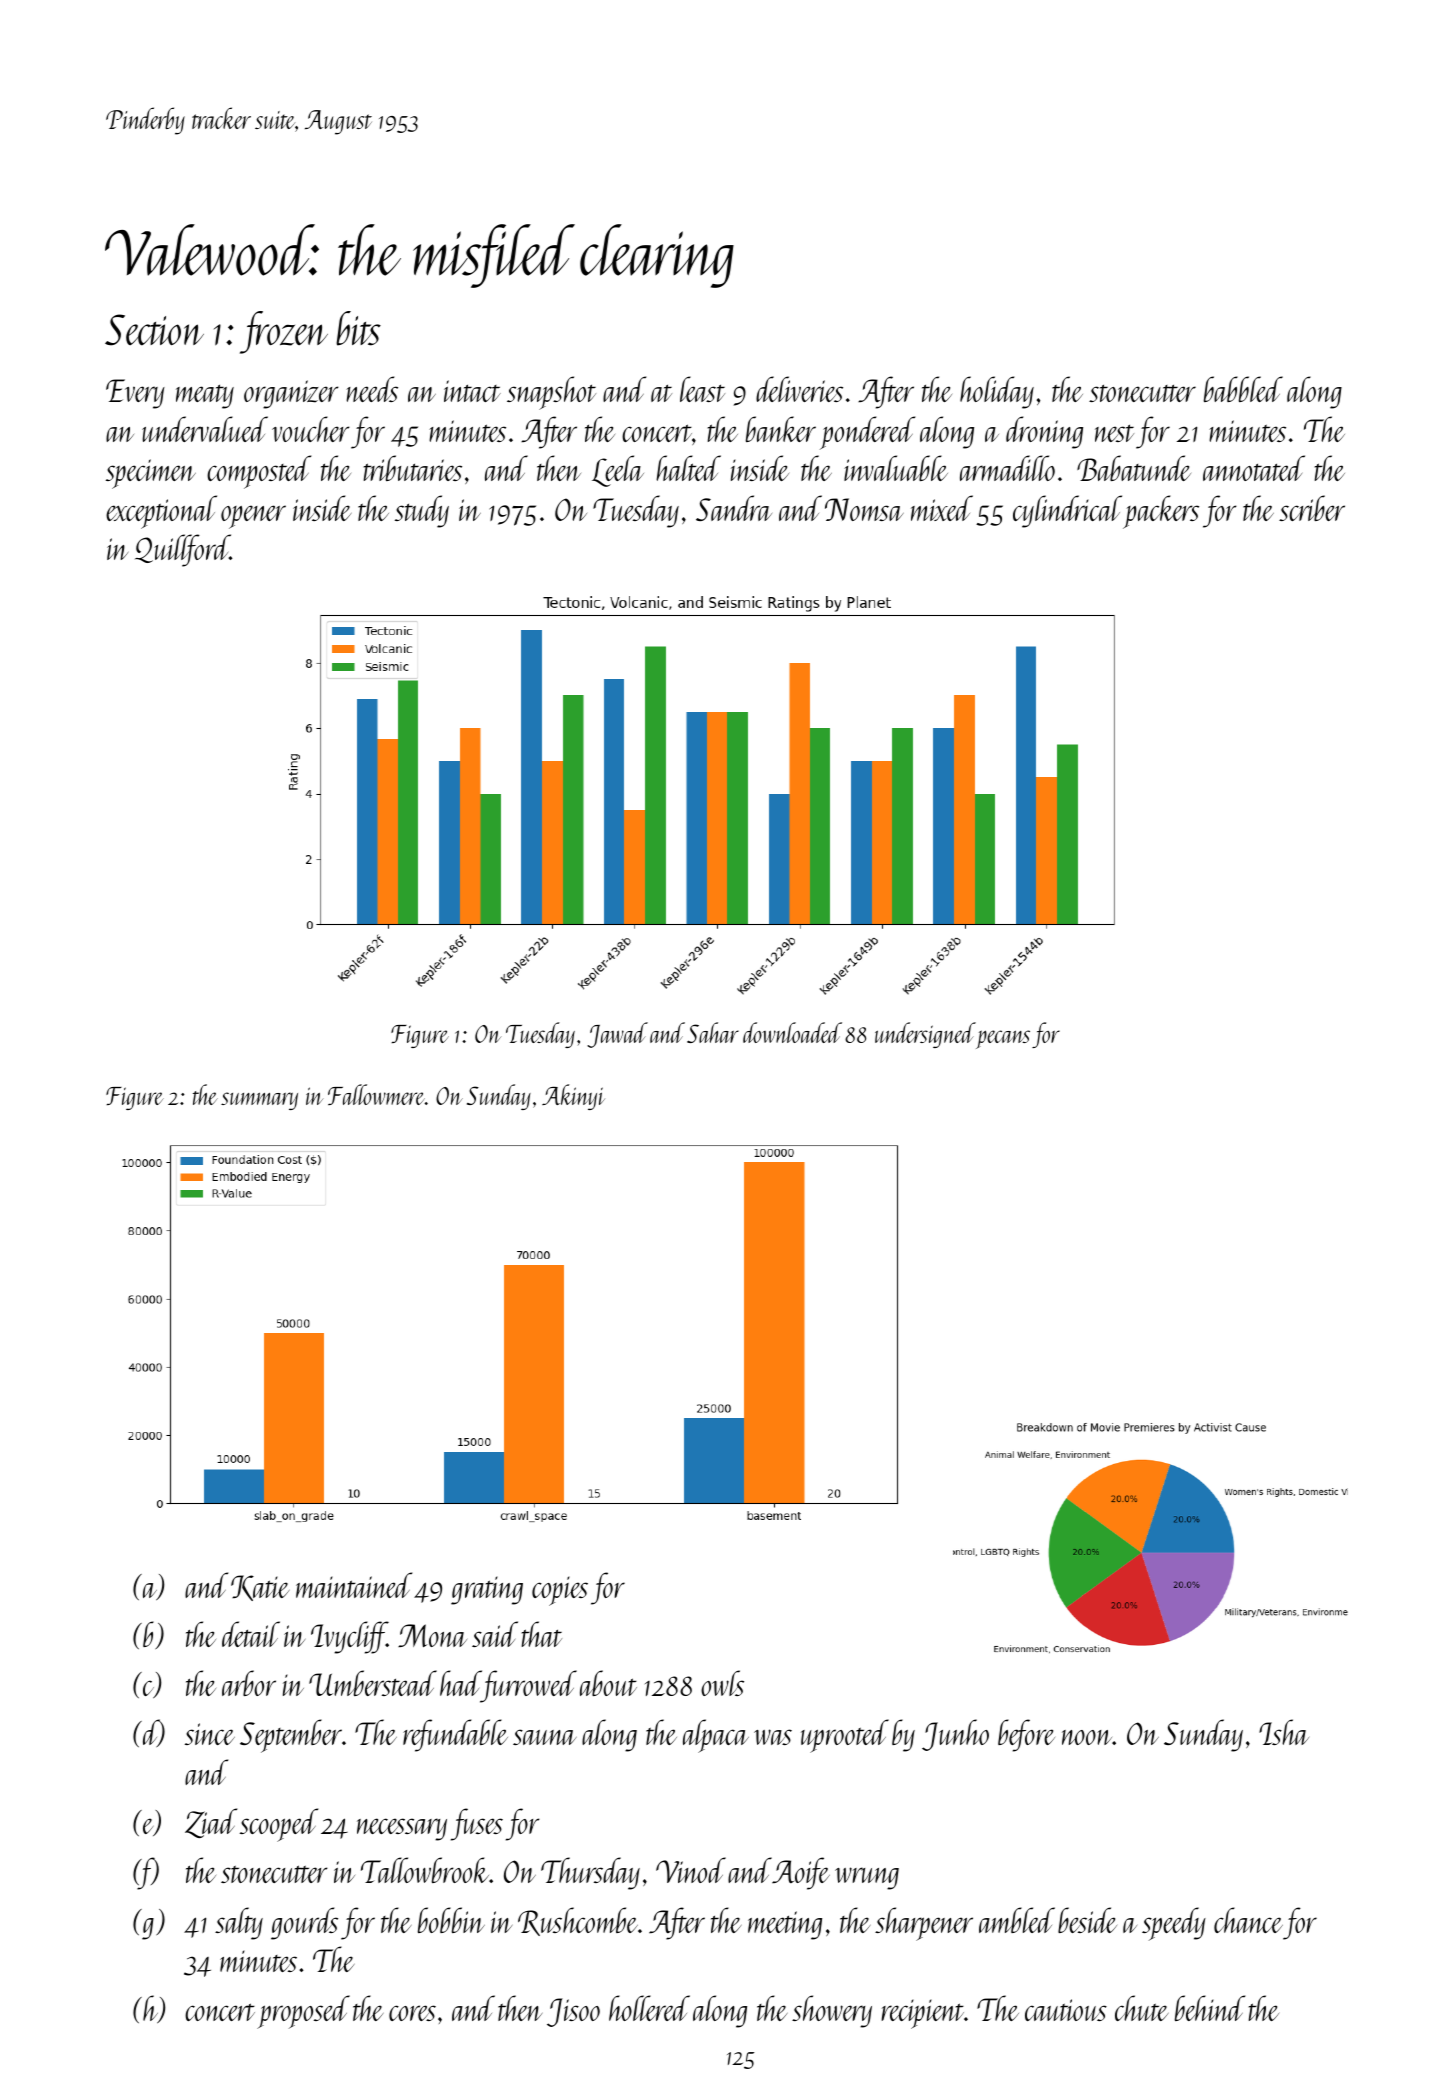 The height and width of the screenshot is (2100, 1450). I want to click on pecans, so click(1003, 1039).
